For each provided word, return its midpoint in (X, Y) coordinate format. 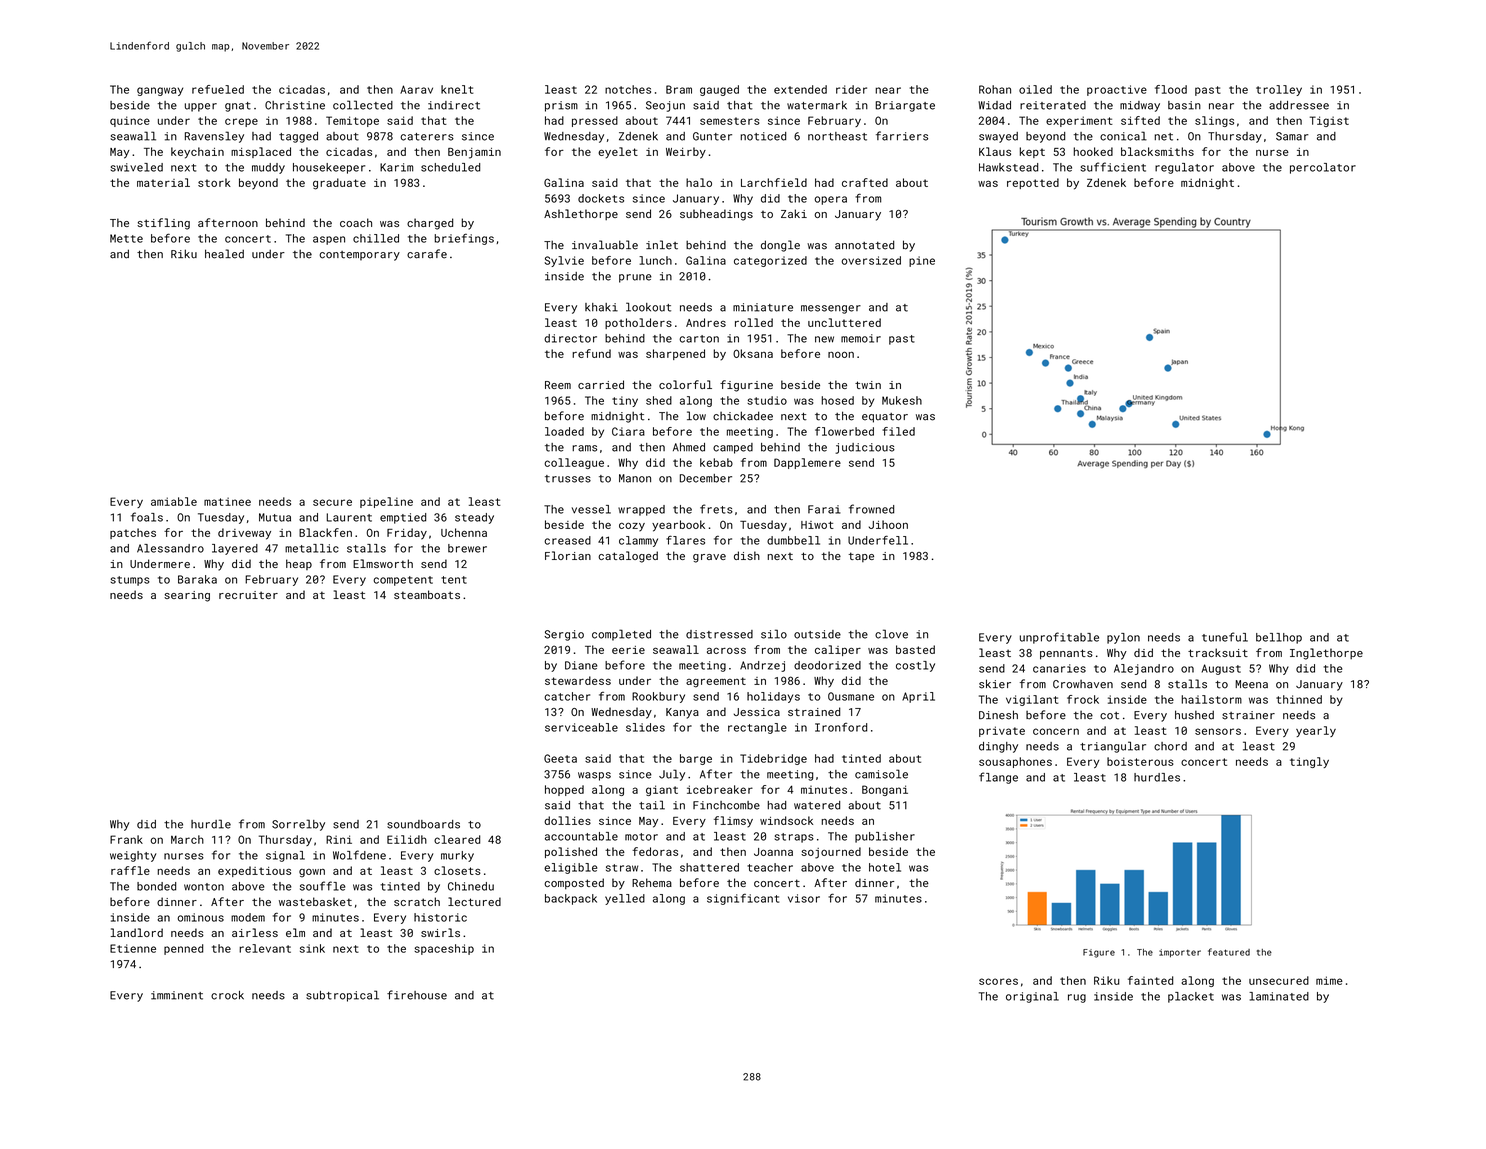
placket (1191, 997)
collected (363, 105)
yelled (625, 899)
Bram (679, 89)
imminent (177, 995)
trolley (1279, 90)
